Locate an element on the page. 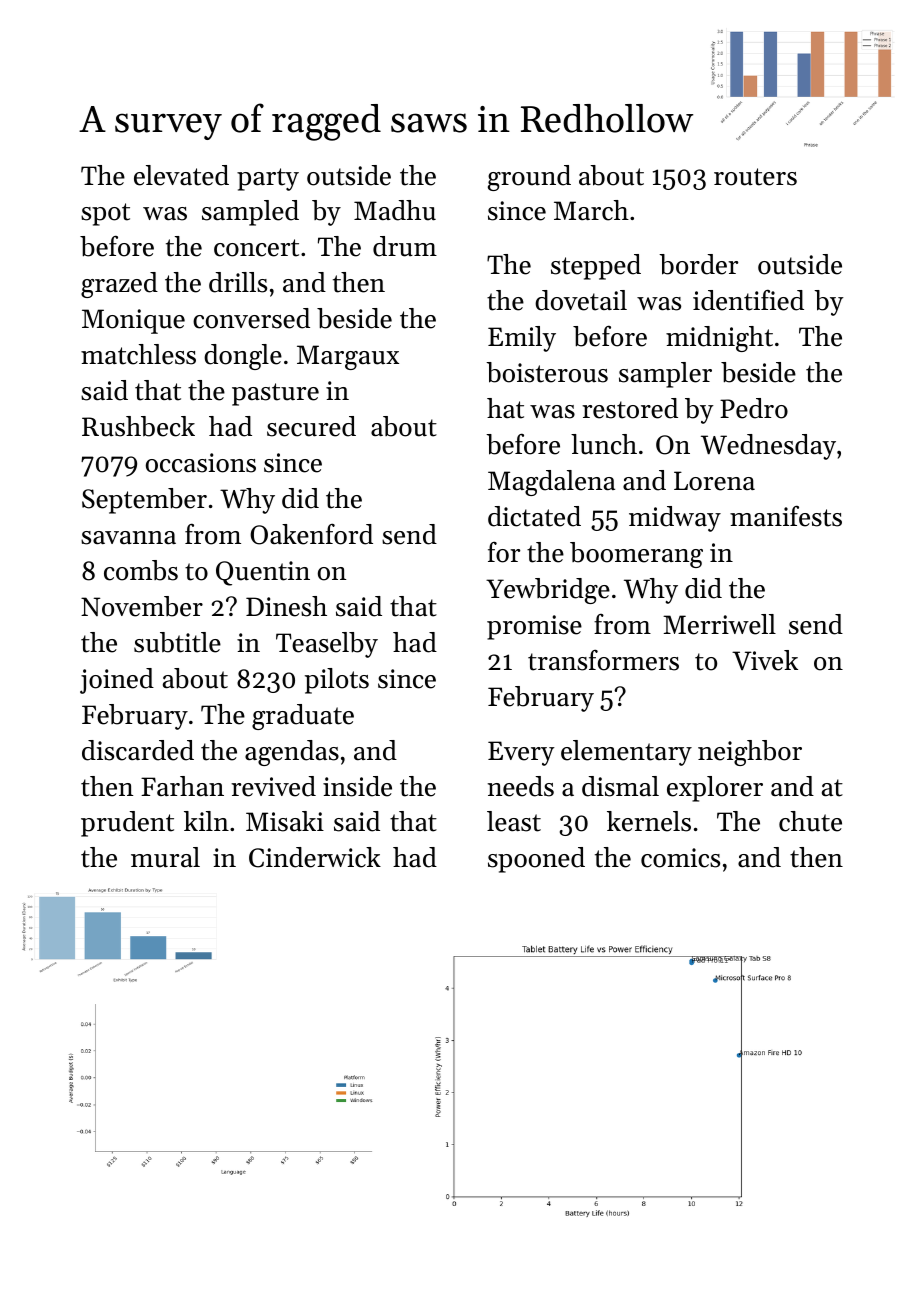 The width and height of the page is (924, 1311). ground is located at coordinates (529, 178).
